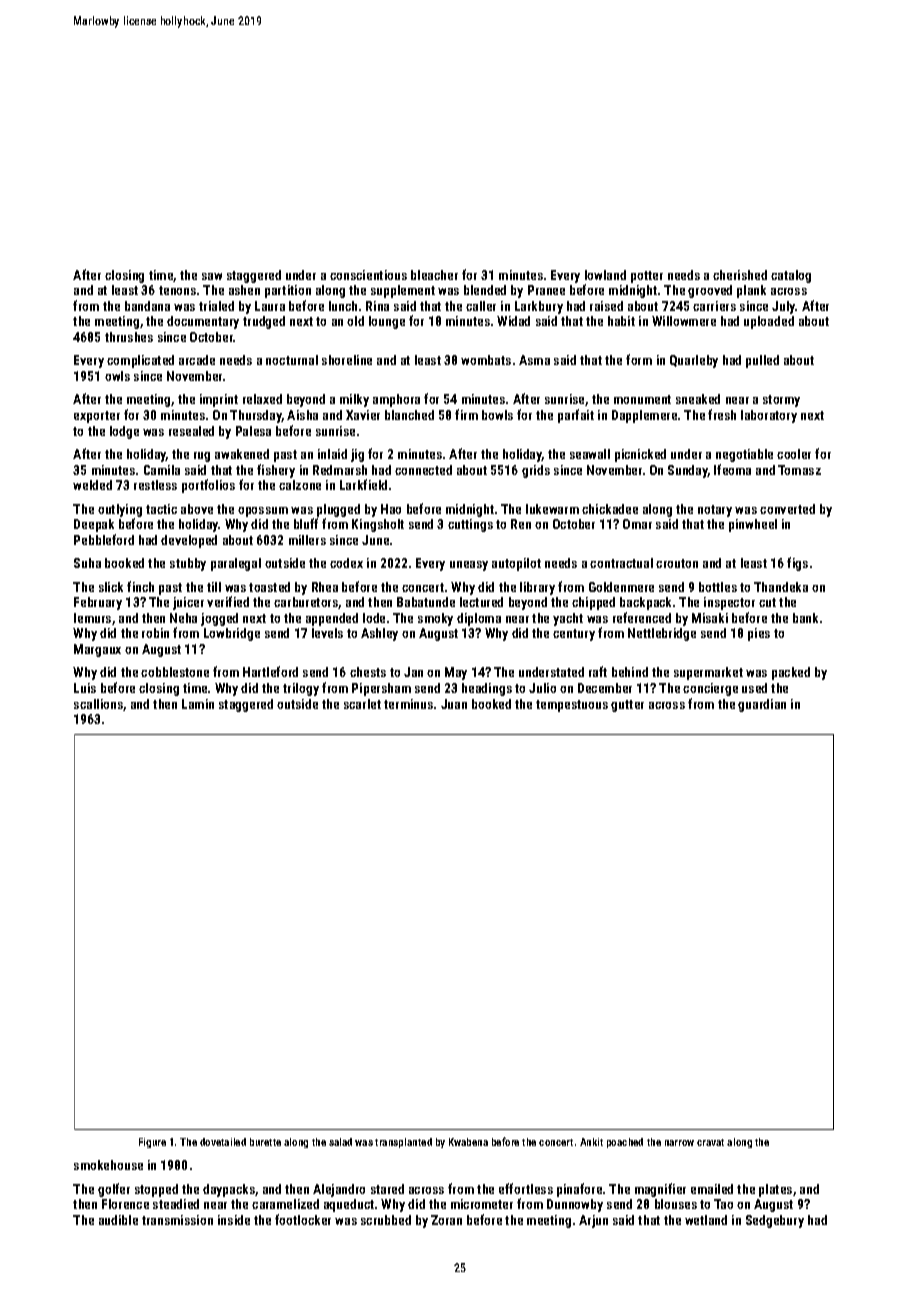  I want to click on plugged, so click(338, 510).
